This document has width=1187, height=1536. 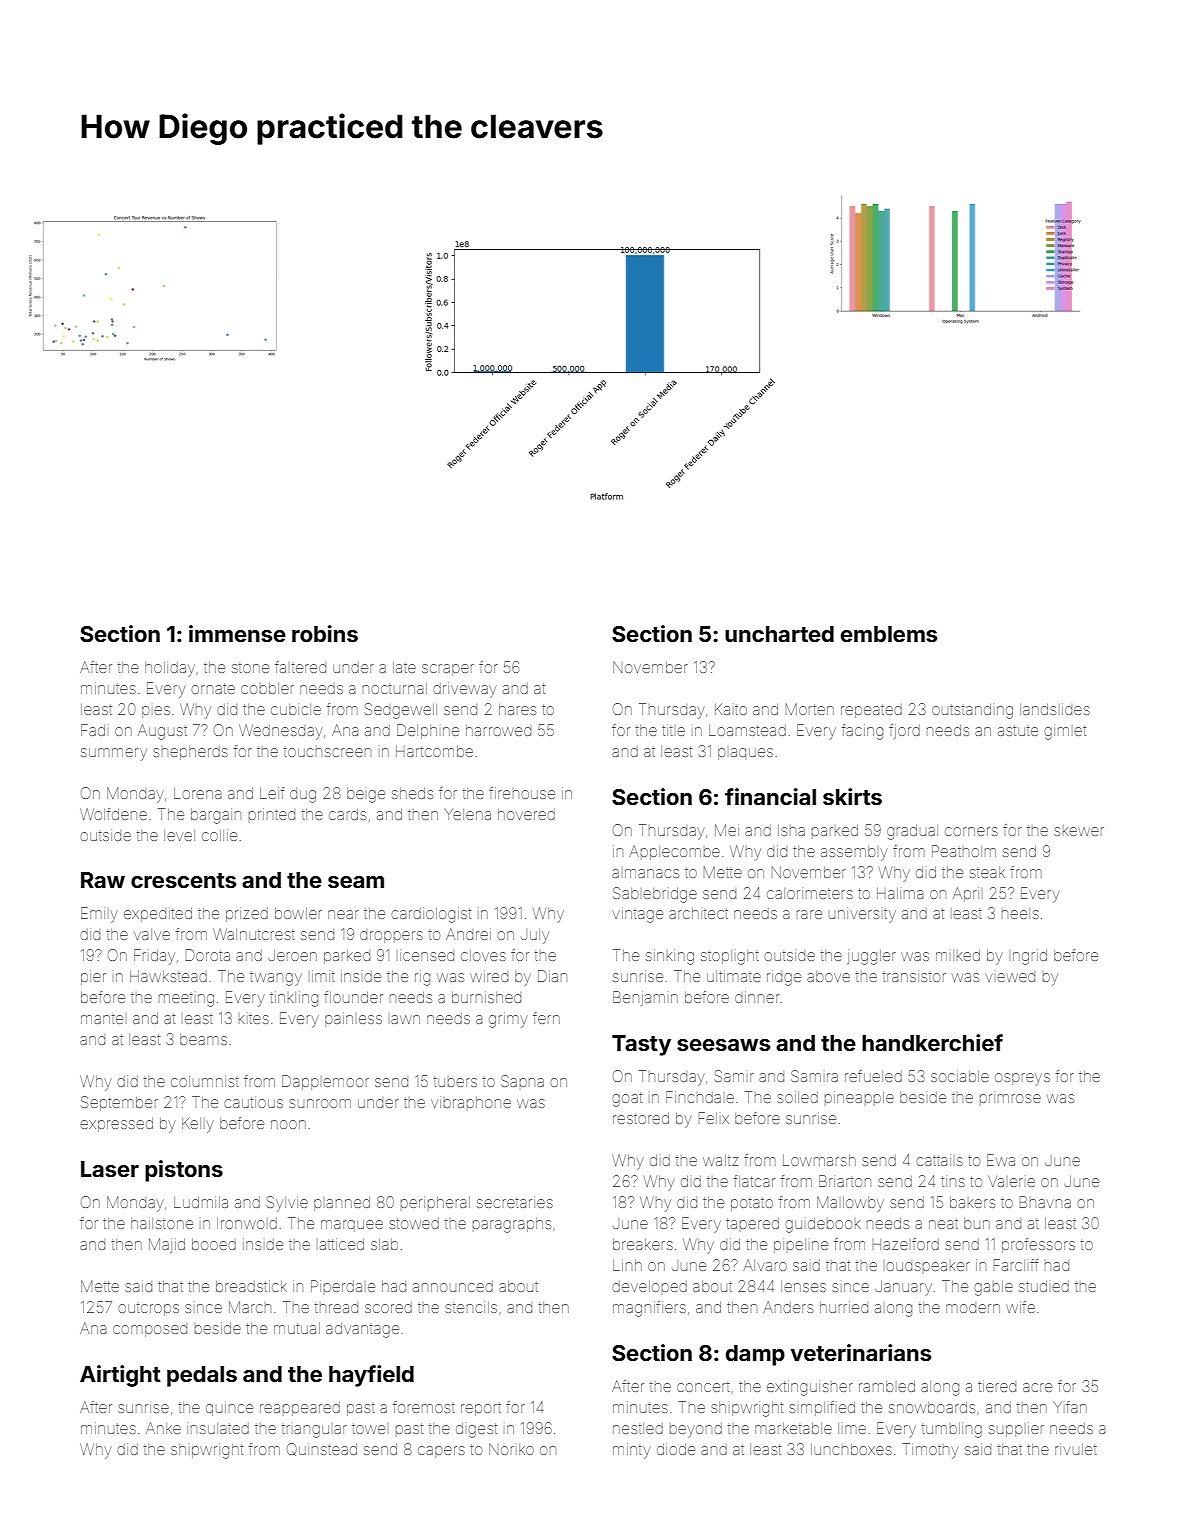 What do you see at coordinates (928, 1266) in the document?
I see `loudspeaker` at bounding box center [928, 1266].
